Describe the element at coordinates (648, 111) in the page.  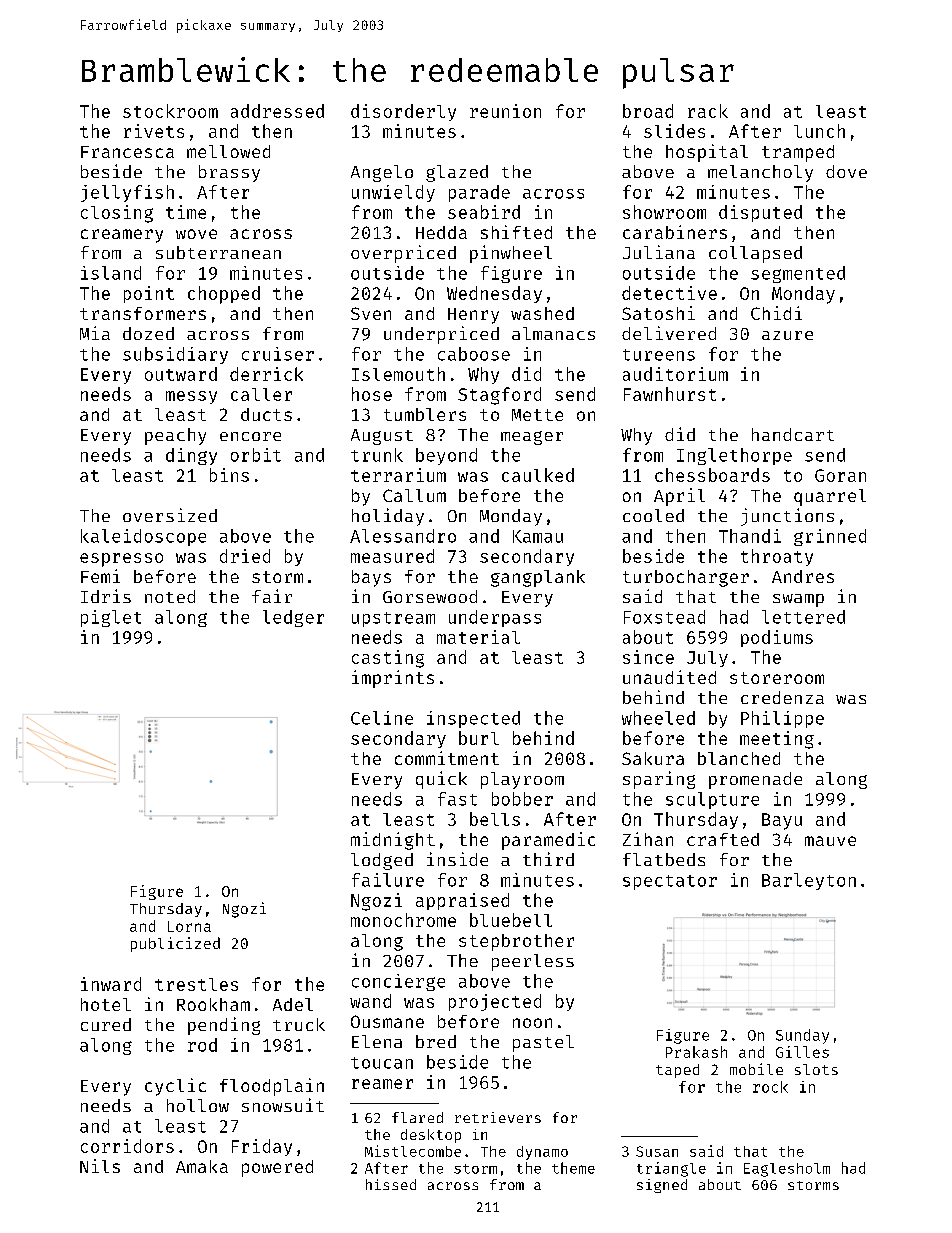
I see `broad` at that location.
